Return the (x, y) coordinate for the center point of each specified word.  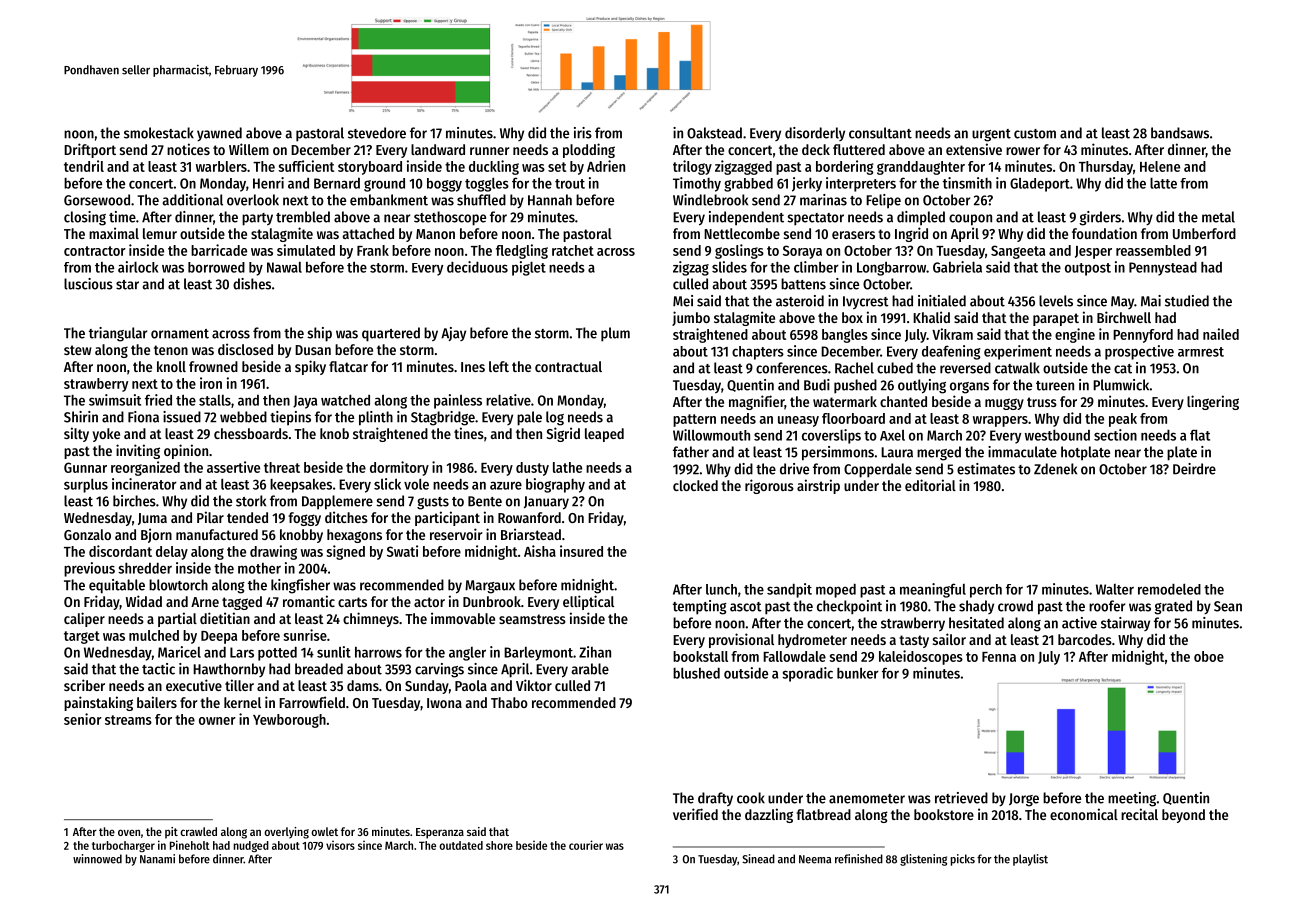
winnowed (97, 859)
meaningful (933, 590)
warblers (221, 166)
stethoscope (450, 218)
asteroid (800, 301)
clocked (695, 485)
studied (1187, 301)
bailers (157, 702)
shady (976, 607)
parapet (1056, 319)
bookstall (700, 656)
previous (89, 569)
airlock (138, 267)
